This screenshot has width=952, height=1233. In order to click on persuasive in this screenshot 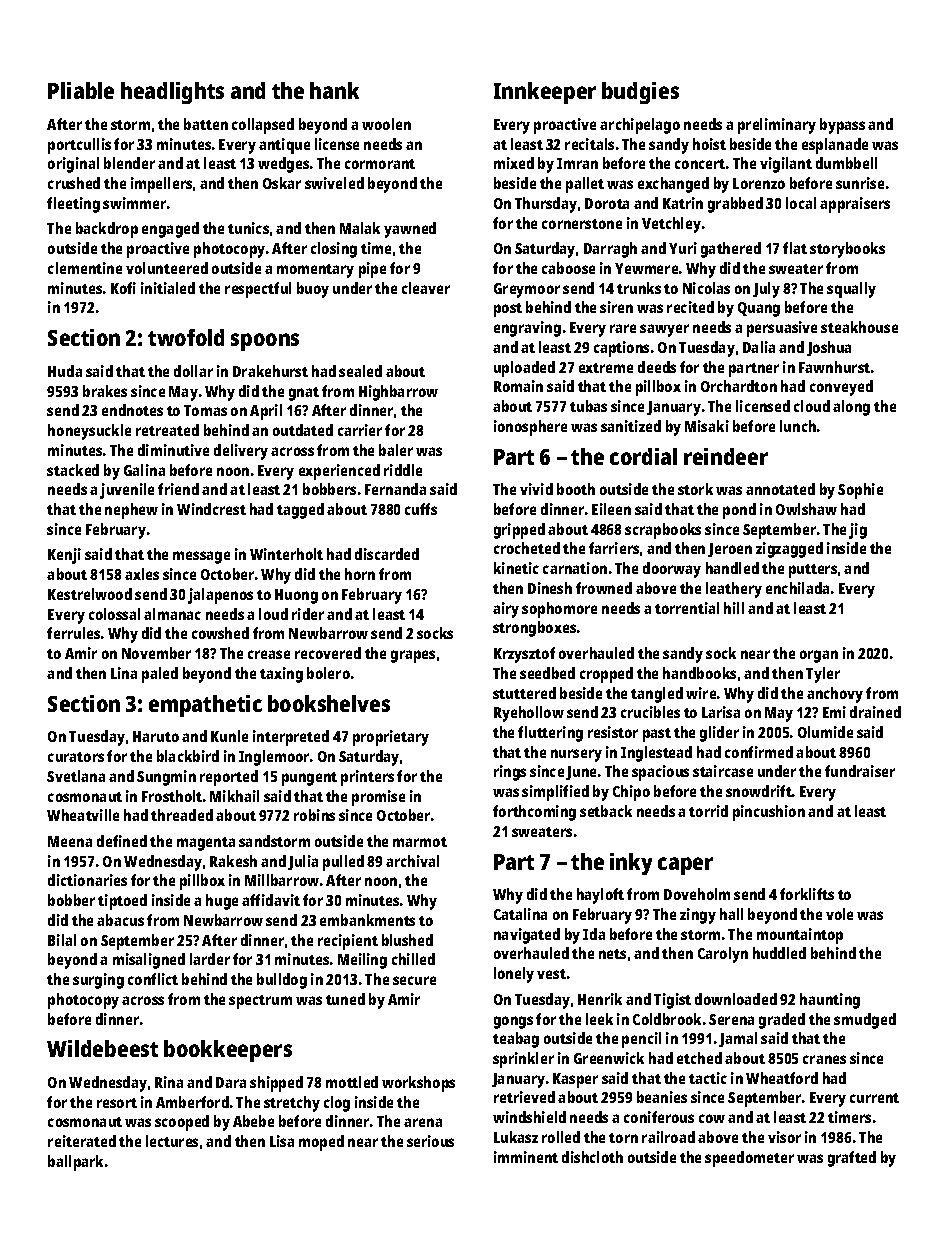, I will do `click(782, 329)`.
